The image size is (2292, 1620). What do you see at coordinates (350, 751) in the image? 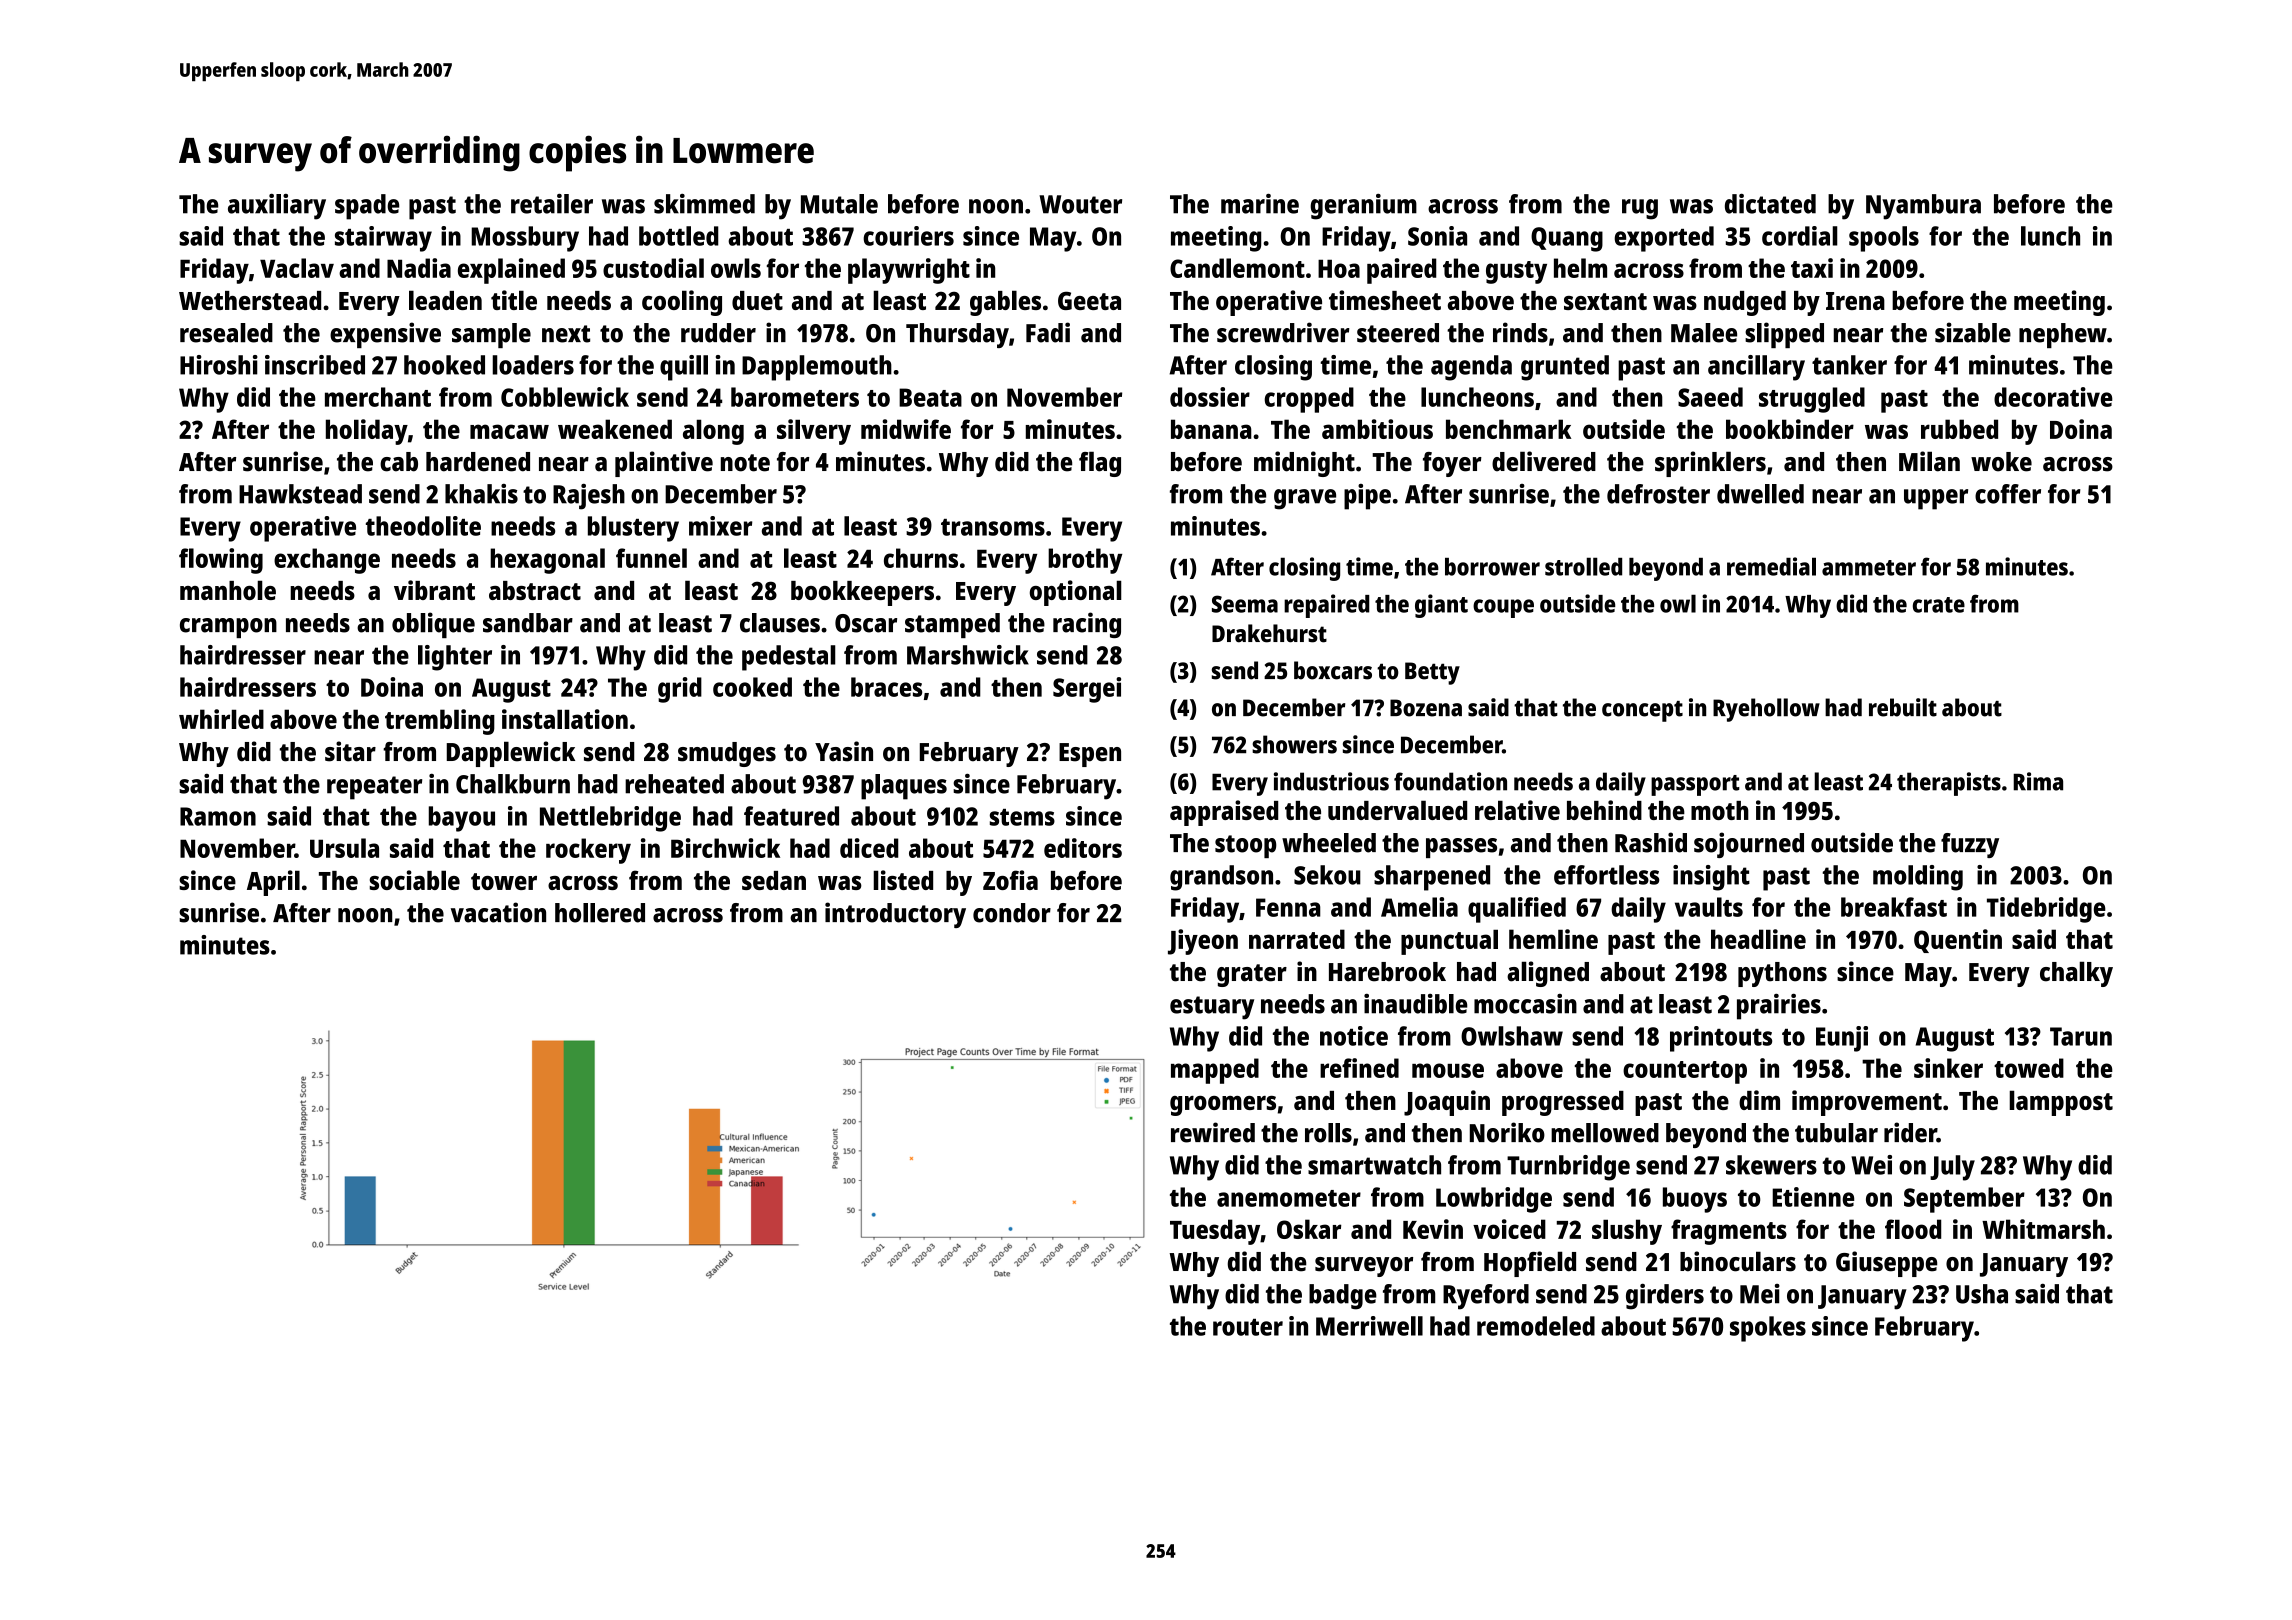
I see `sitar` at bounding box center [350, 751].
